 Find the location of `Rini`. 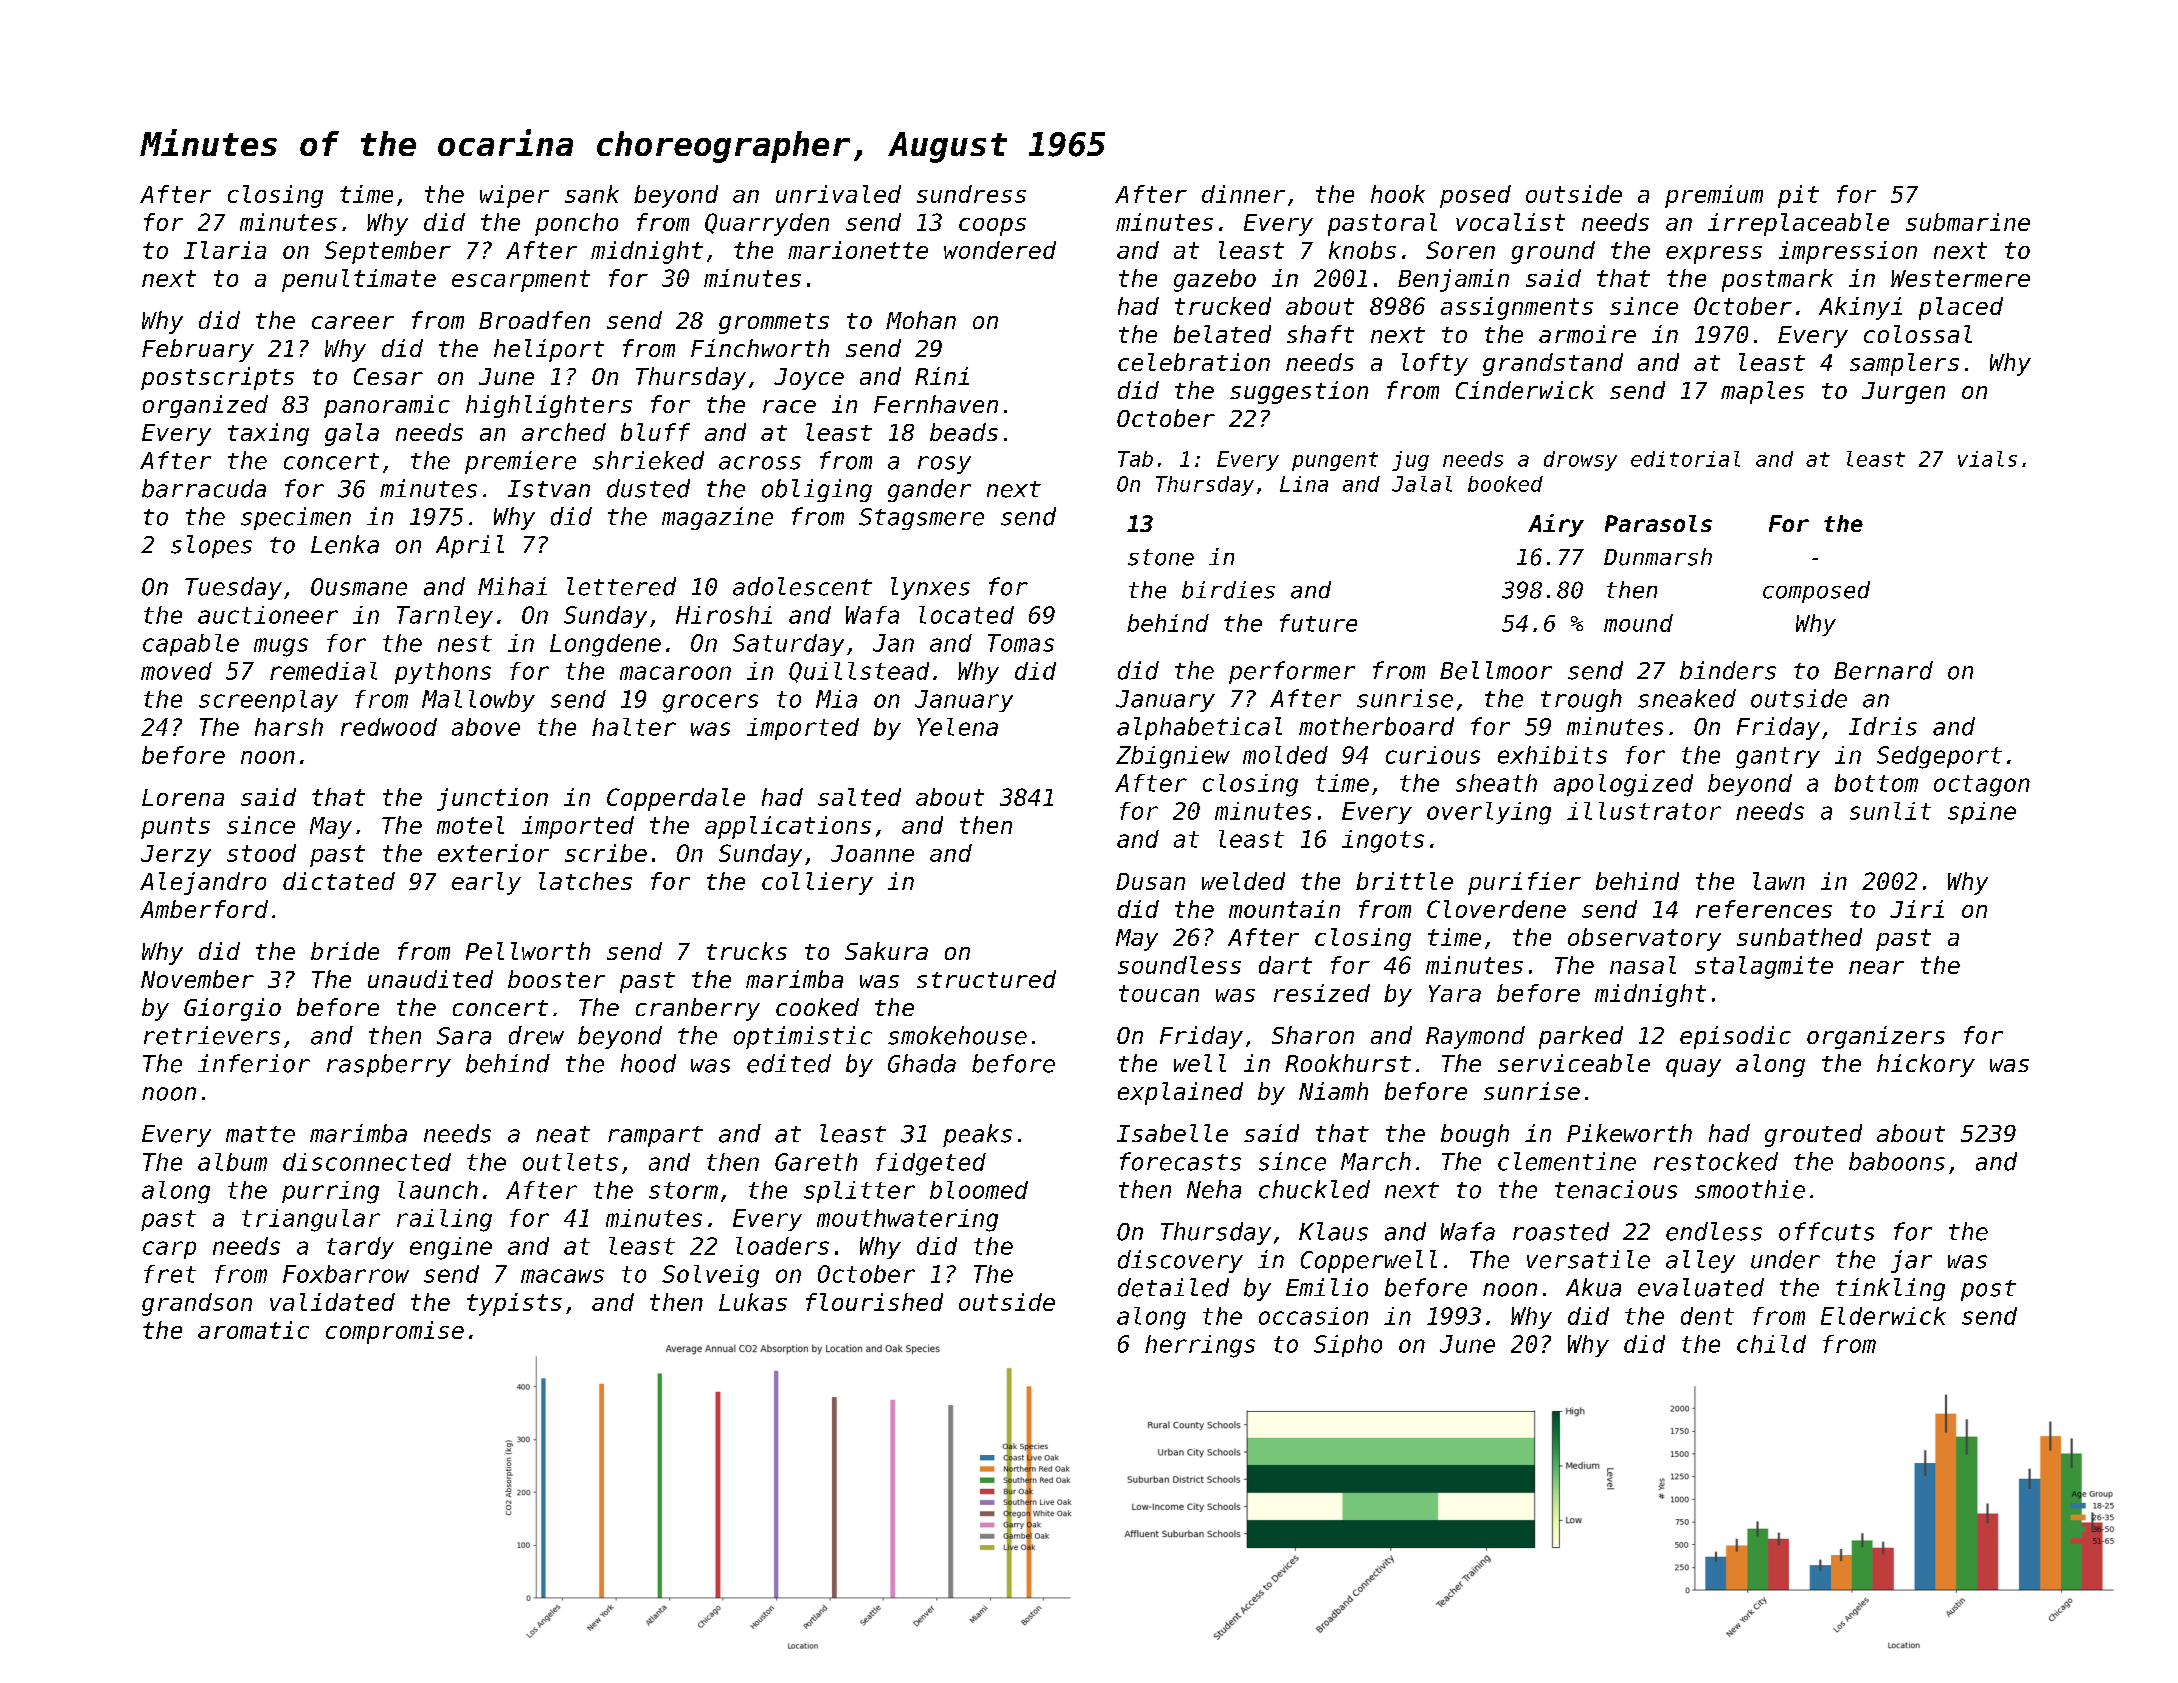

Rini is located at coordinates (942, 376).
